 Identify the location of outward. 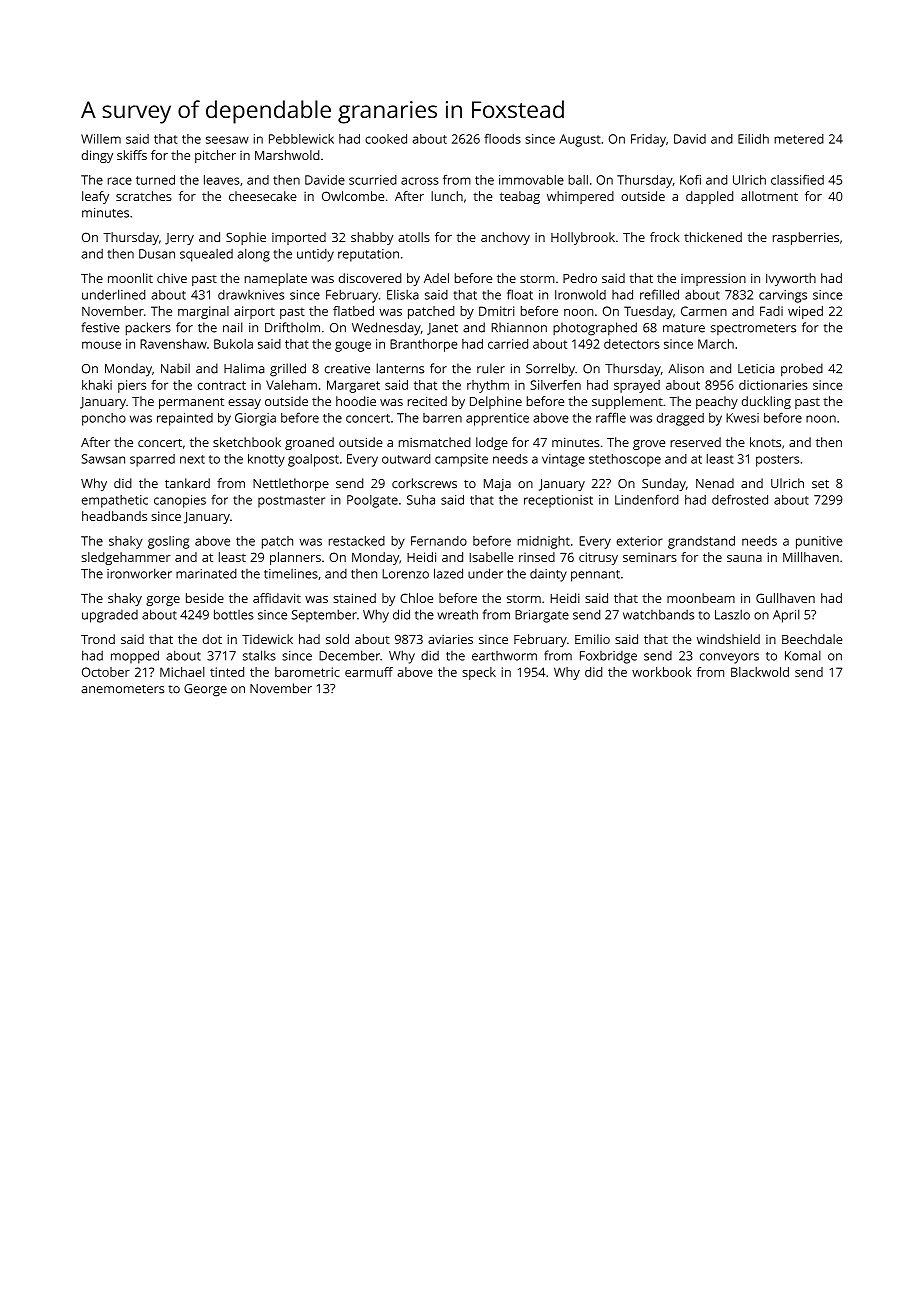
(406, 459).
